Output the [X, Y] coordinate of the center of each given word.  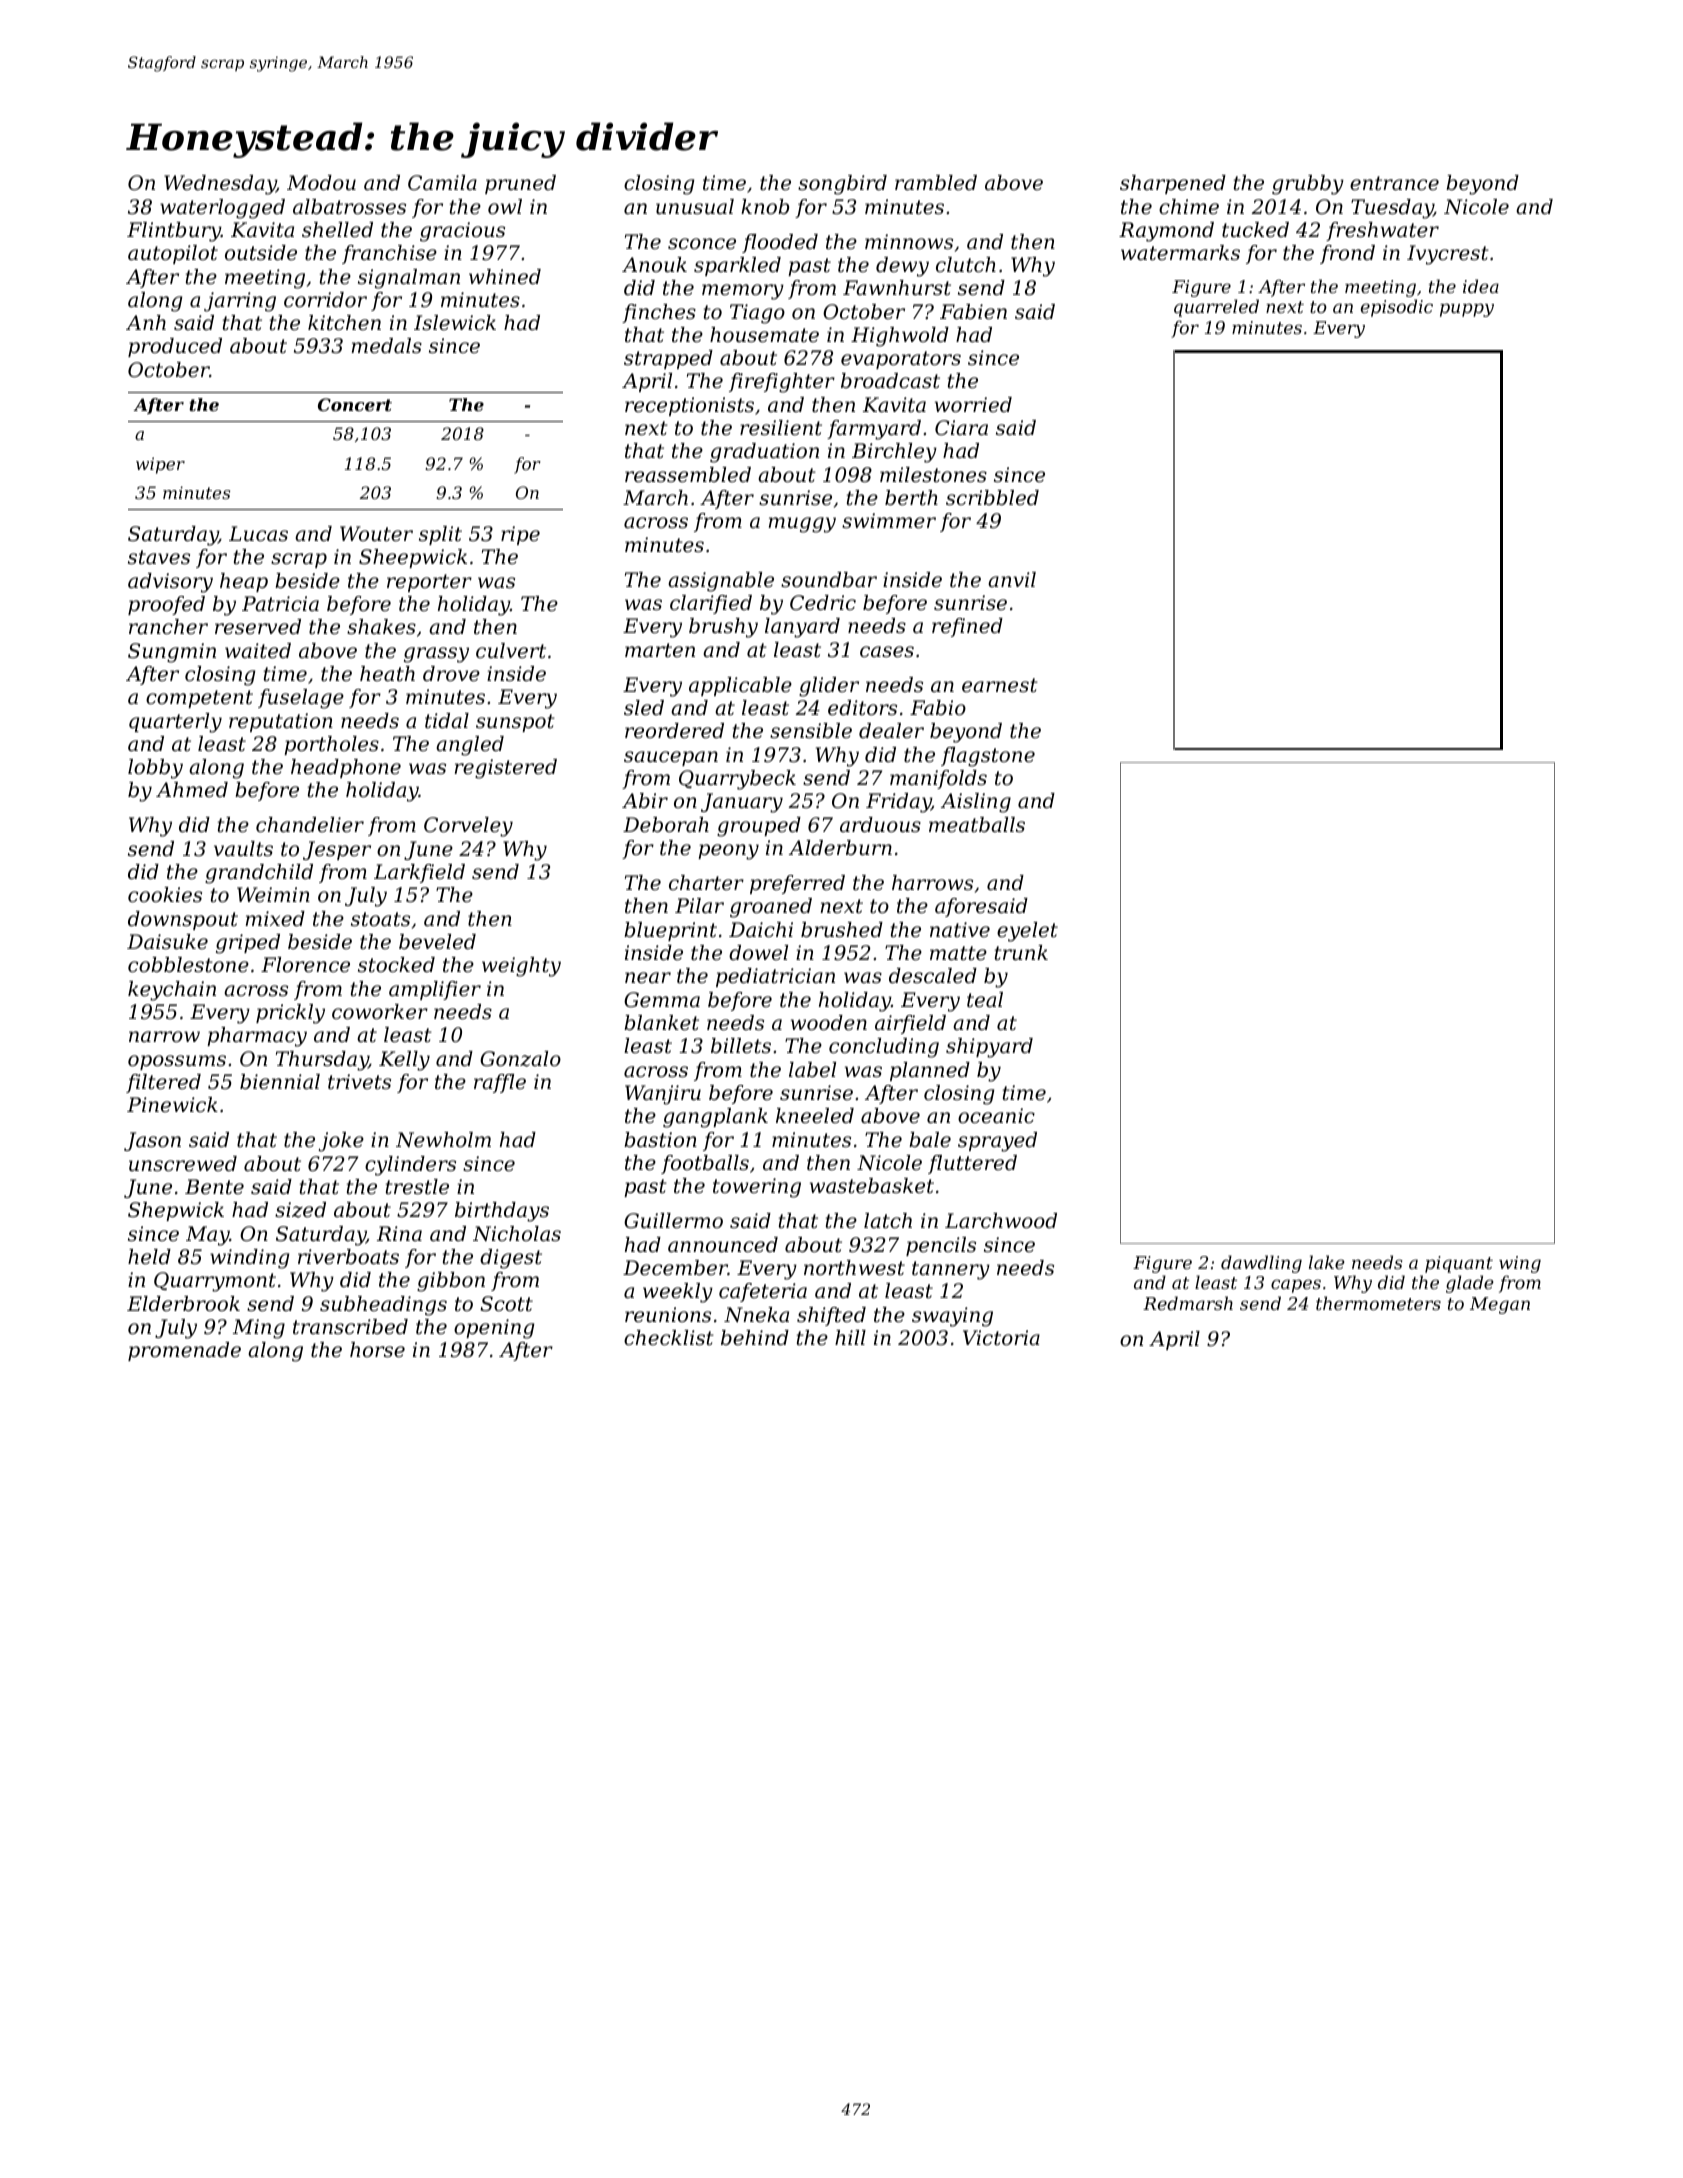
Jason [152, 1141]
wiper [160, 465]
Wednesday [220, 185]
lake [1327, 1262]
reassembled [688, 475]
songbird [842, 185]
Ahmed [192, 790]
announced [723, 1245]
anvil [1012, 579]
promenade [184, 1351]
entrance [1394, 183]
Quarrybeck [737, 780]
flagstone [988, 757]
